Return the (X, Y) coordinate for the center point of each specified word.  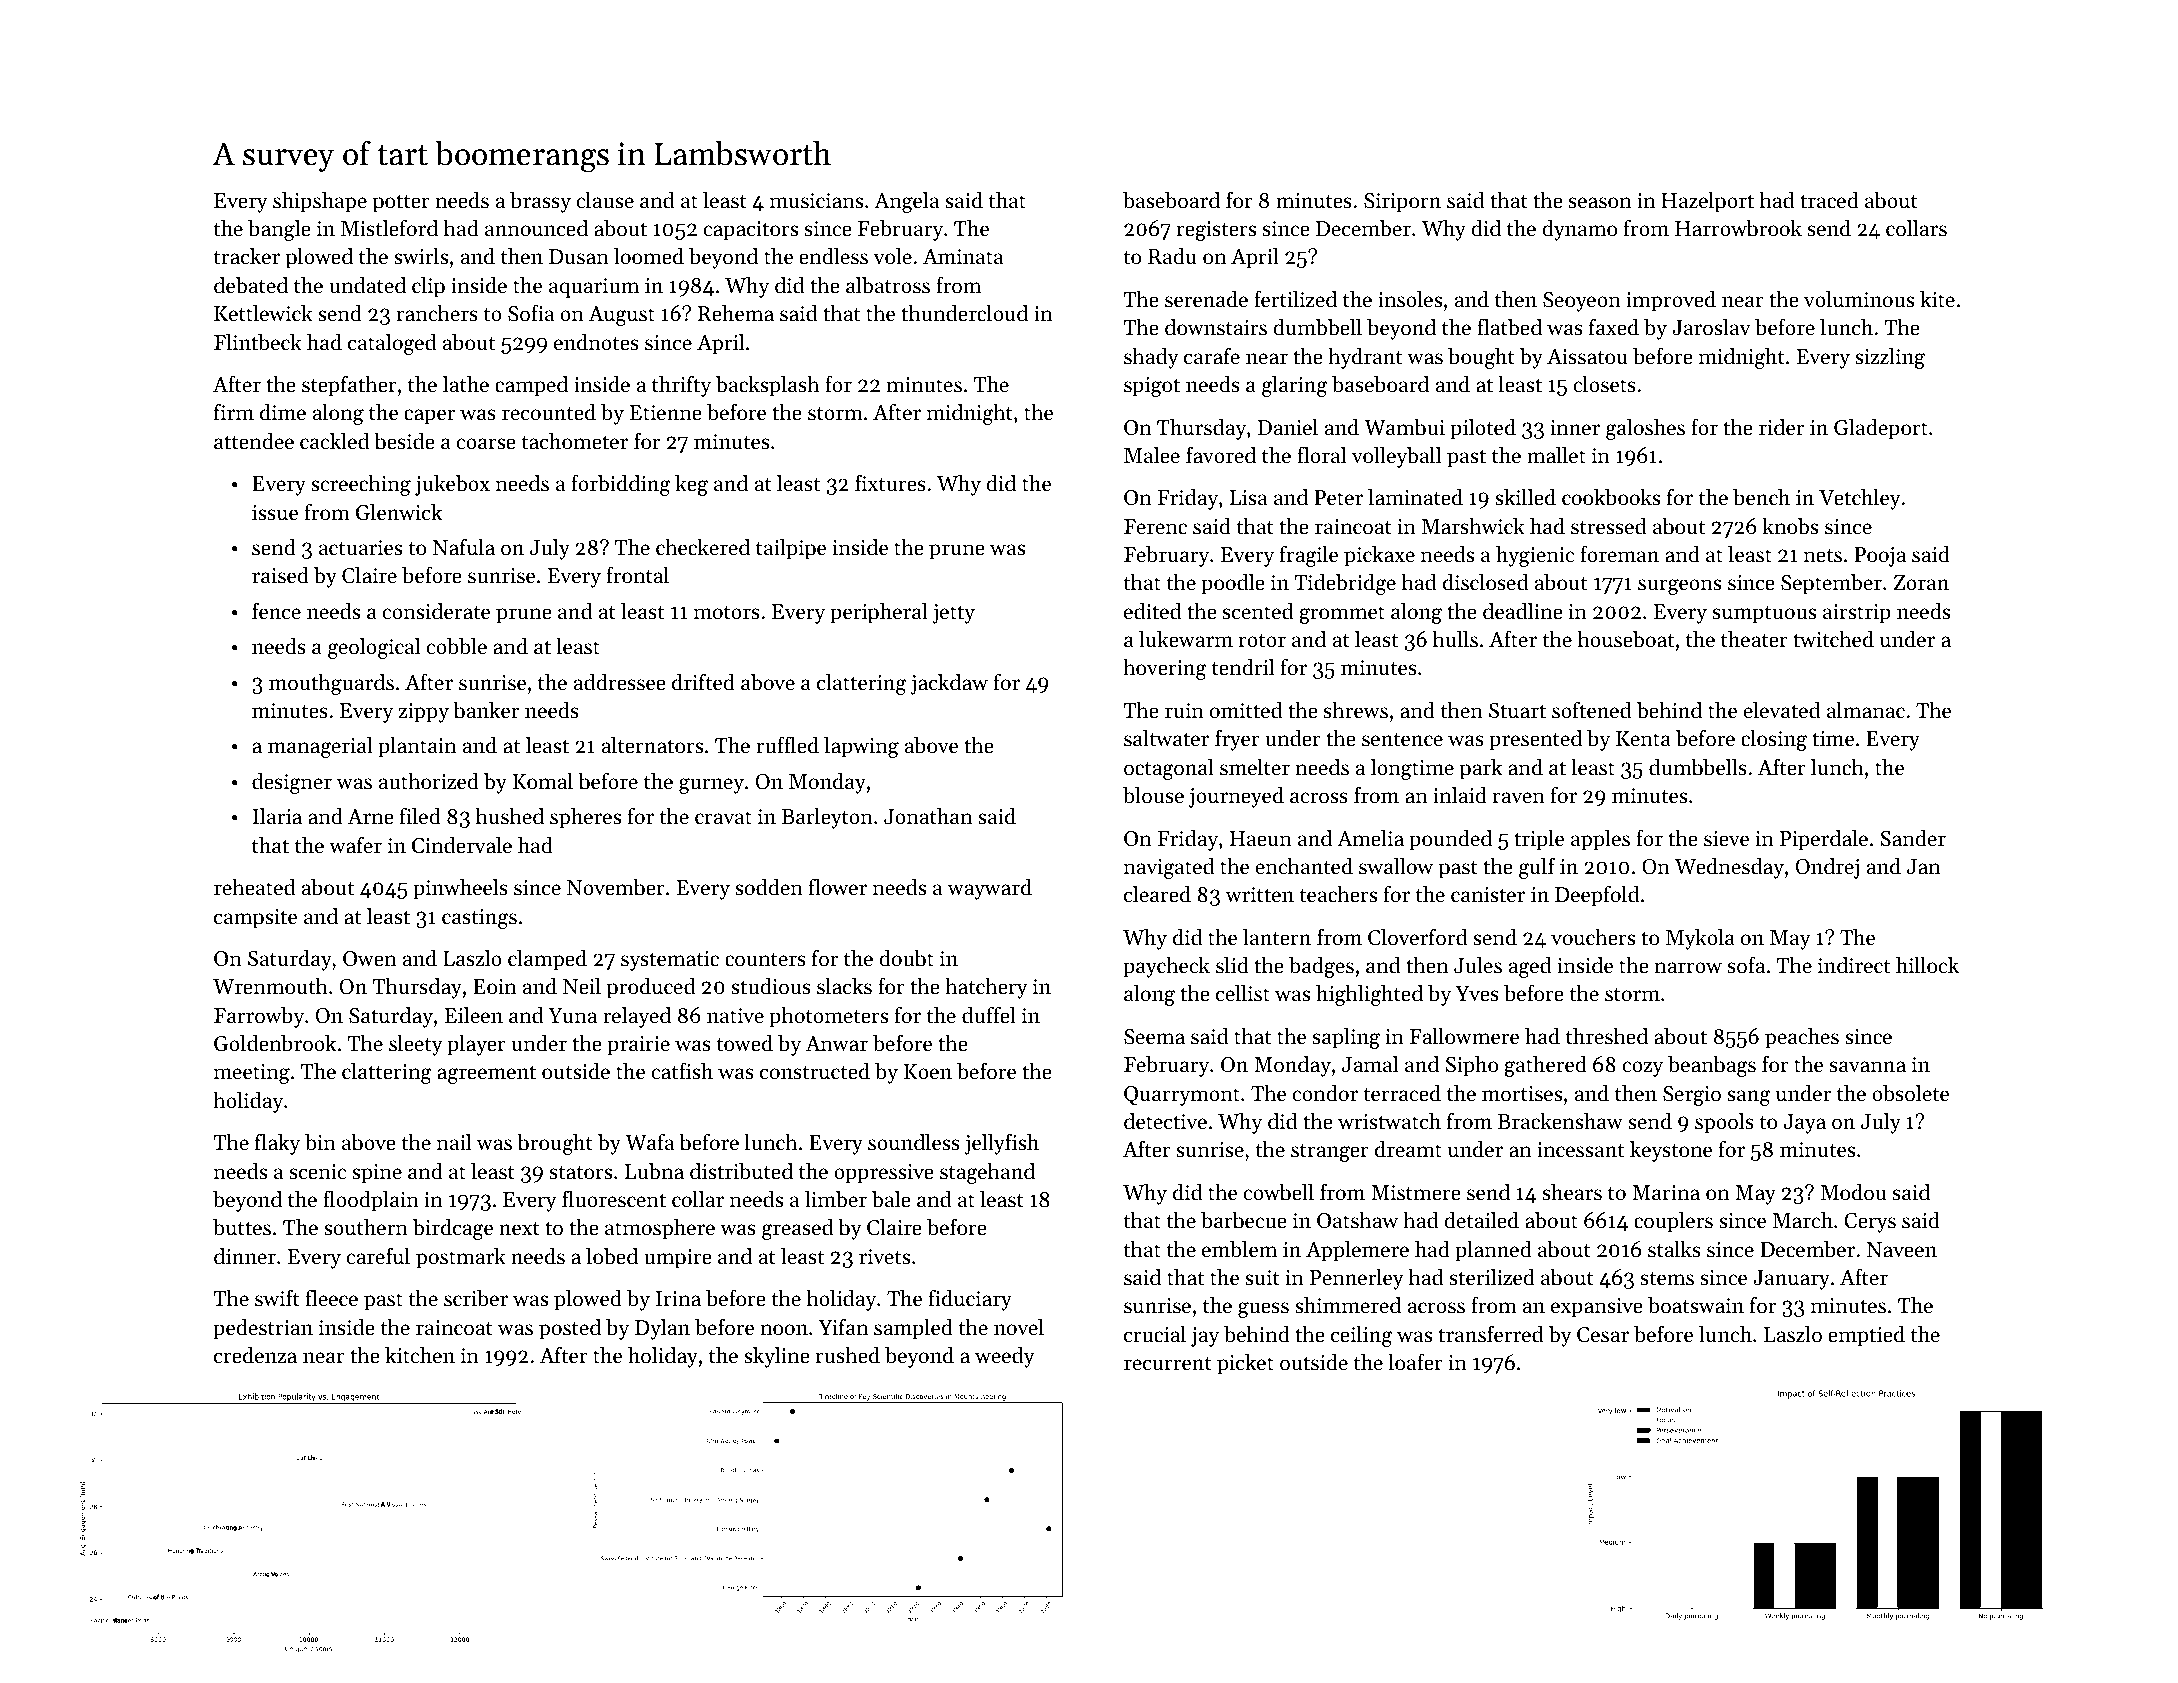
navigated (1169, 868)
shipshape (320, 202)
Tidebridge (1345, 584)
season (1600, 203)
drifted (703, 682)
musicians (816, 201)
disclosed (1485, 582)
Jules (1478, 965)
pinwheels (460, 889)
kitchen (420, 1355)
